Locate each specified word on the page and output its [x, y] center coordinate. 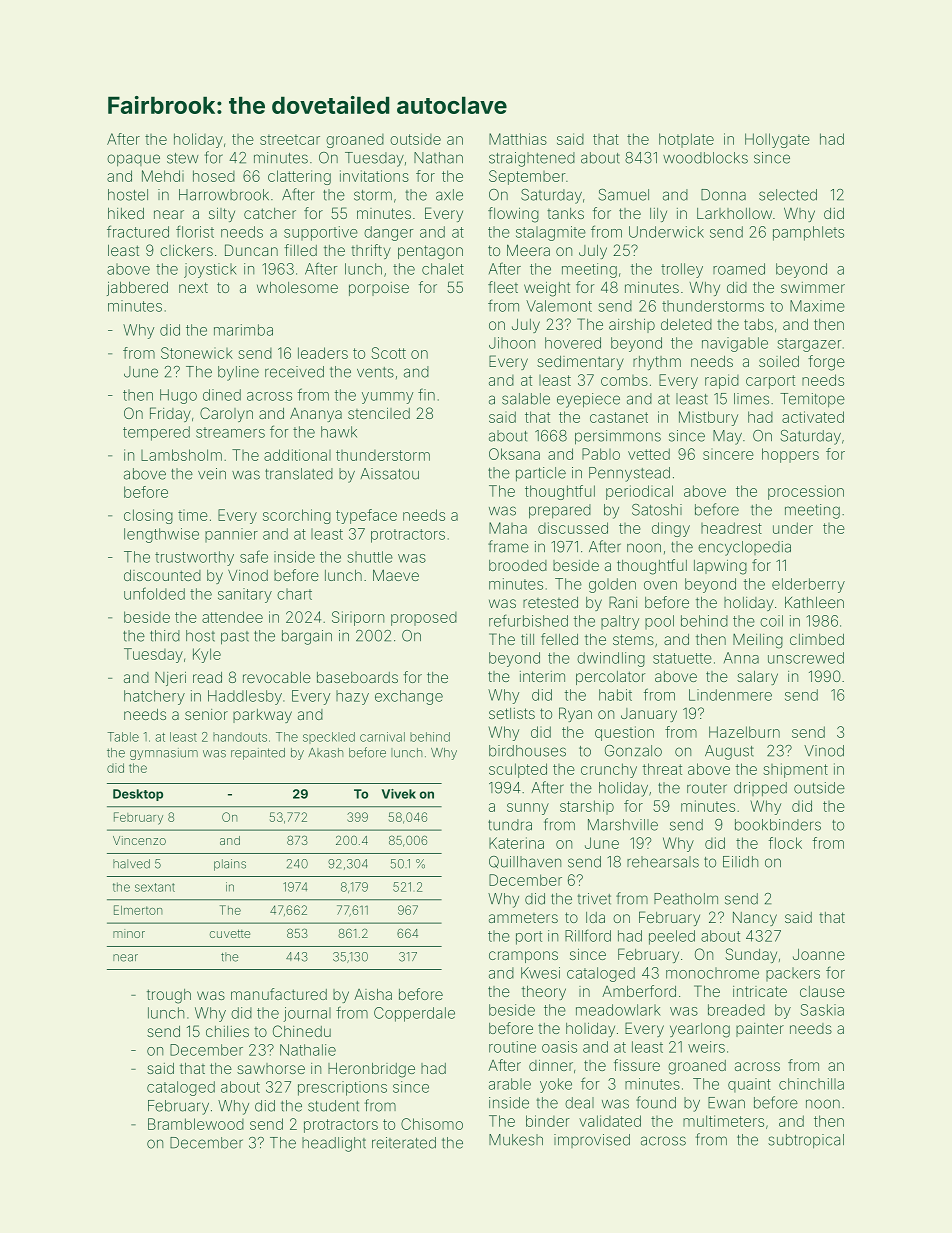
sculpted [518, 770]
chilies [227, 1031]
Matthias [518, 139]
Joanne [819, 954]
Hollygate [777, 140]
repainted [258, 754]
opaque [133, 160]
